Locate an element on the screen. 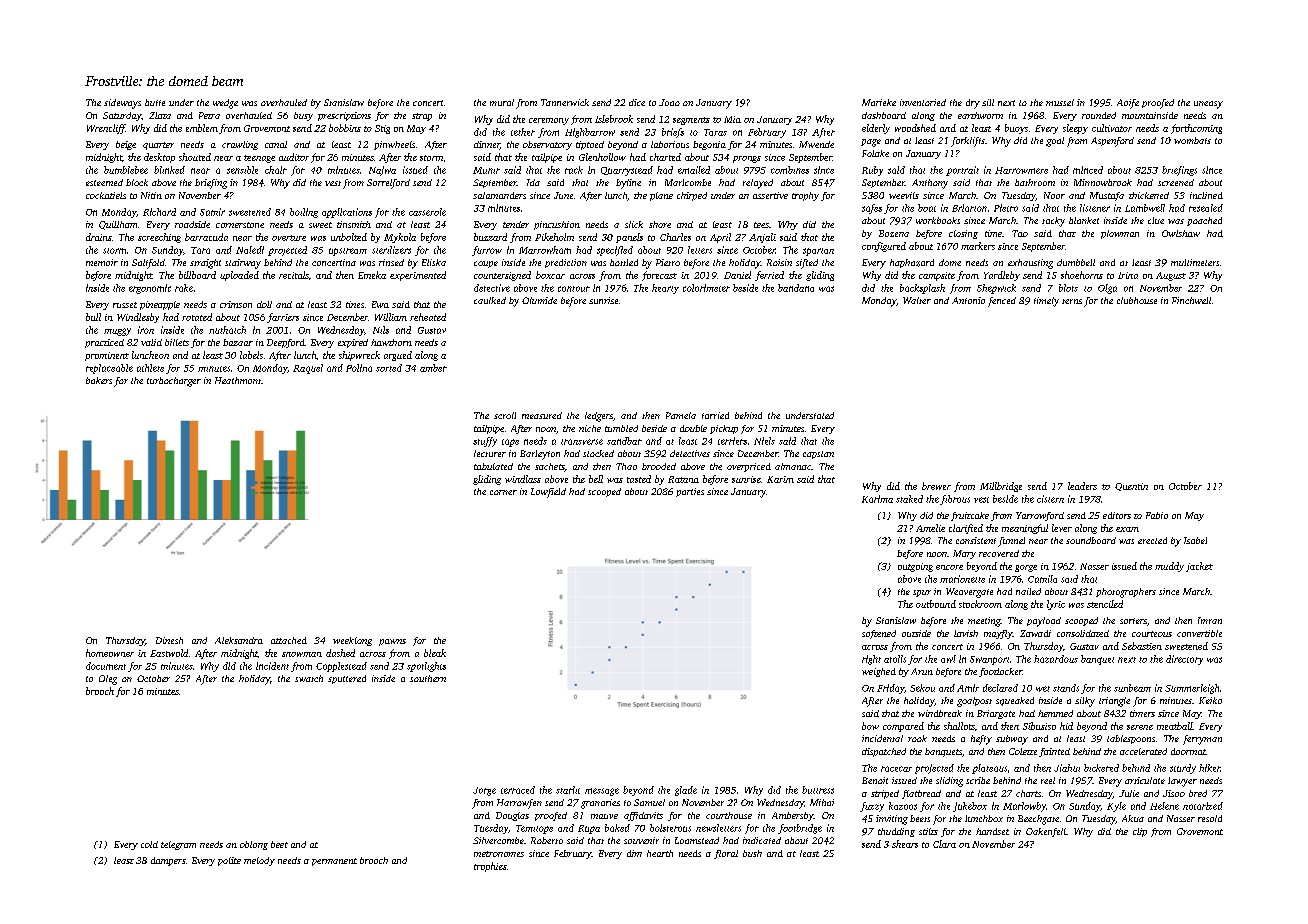  clarified is located at coordinates (966, 529).
